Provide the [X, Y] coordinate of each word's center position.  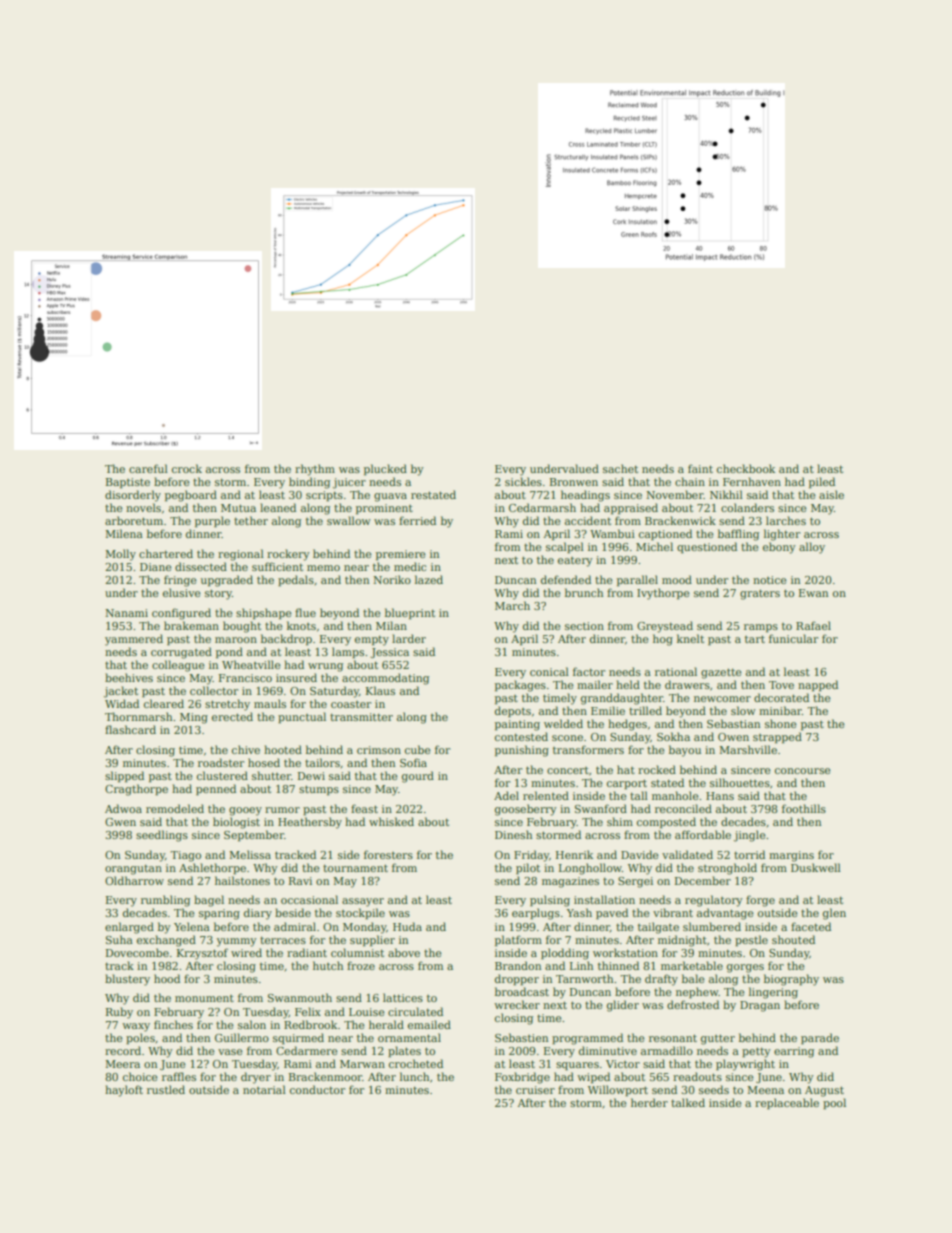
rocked [657, 769]
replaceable [787, 1104]
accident [588, 520]
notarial [264, 1089]
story [218, 594]
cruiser [535, 1090]
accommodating [385, 679]
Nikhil [726, 494]
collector [214, 690]
